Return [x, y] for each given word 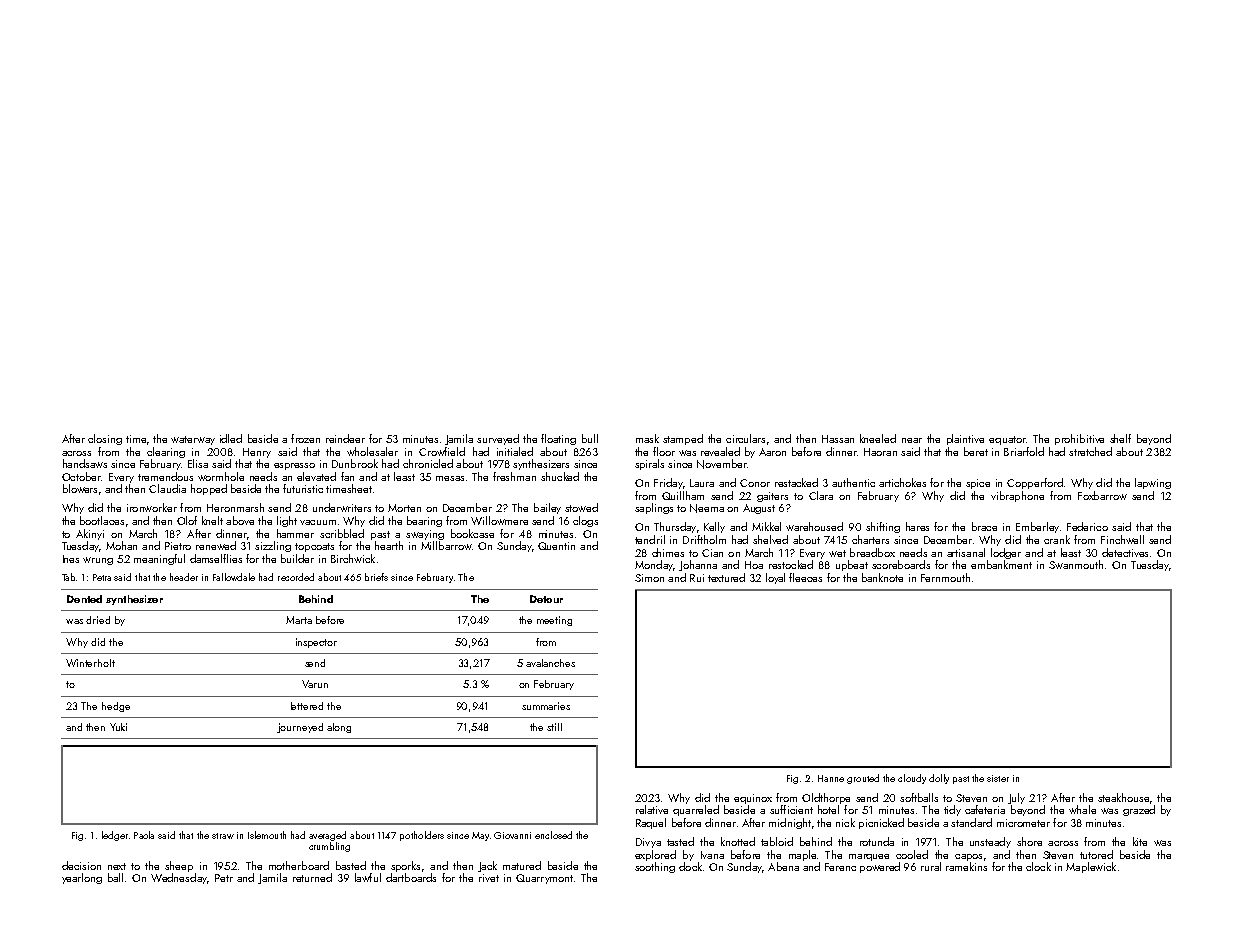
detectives [1125, 552]
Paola [144, 835]
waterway [193, 440]
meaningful [159, 559]
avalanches [550, 663]
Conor [755, 483]
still [554, 727]
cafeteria [985, 809]
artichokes [902, 482]
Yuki [118, 727]
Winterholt [90, 663]
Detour [546, 599]
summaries [546, 706]
